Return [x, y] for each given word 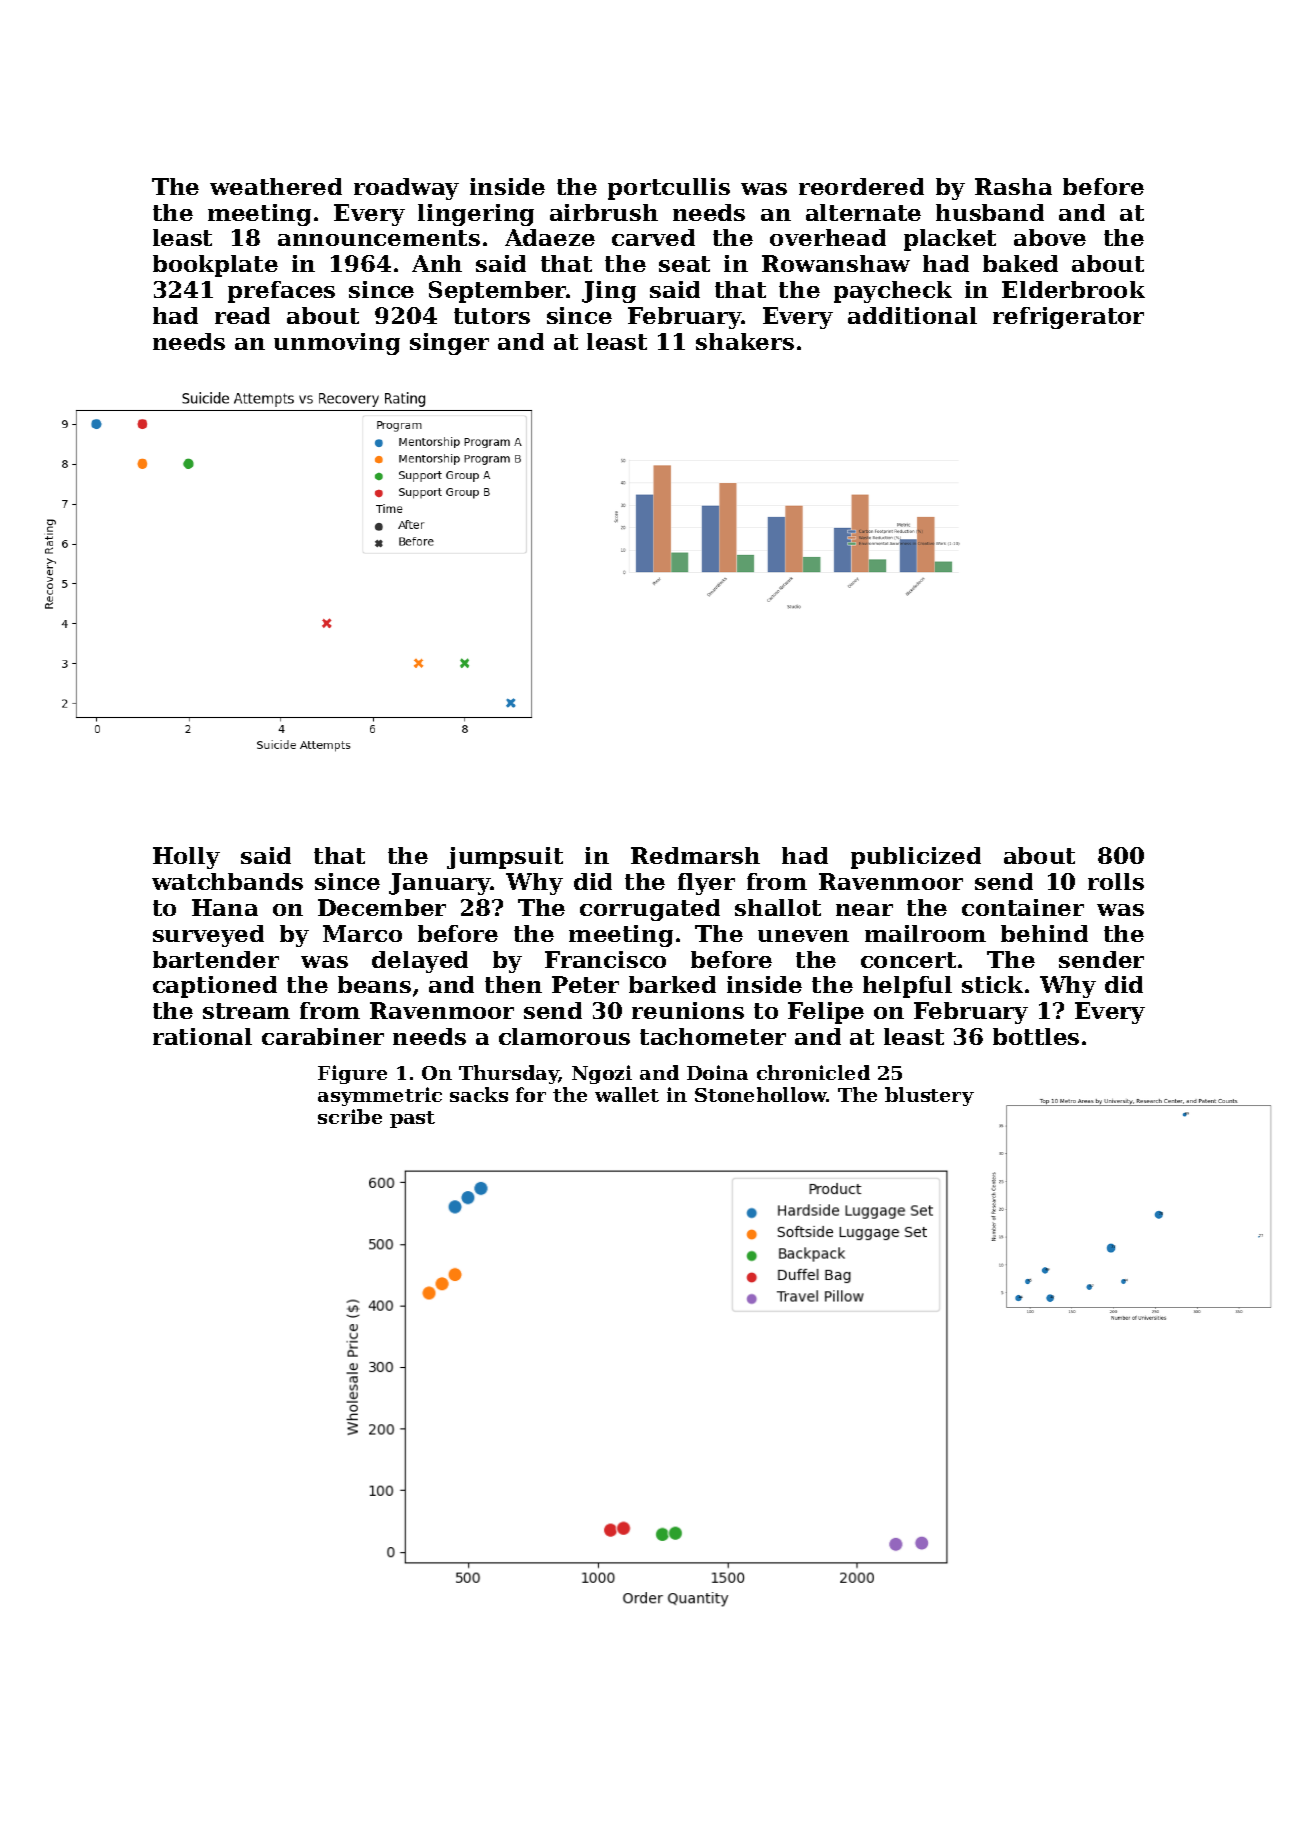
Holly [186, 858]
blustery [929, 1096]
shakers [745, 341]
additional [912, 315]
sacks [479, 1094]
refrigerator [1068, 318]
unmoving [337, 344]
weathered [276, 186]
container [1023, 907]
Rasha [1013, 186]
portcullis [669, 189]
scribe [350, 1116]
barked [672, 984]
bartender [216, 959]
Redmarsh [695, 855]
